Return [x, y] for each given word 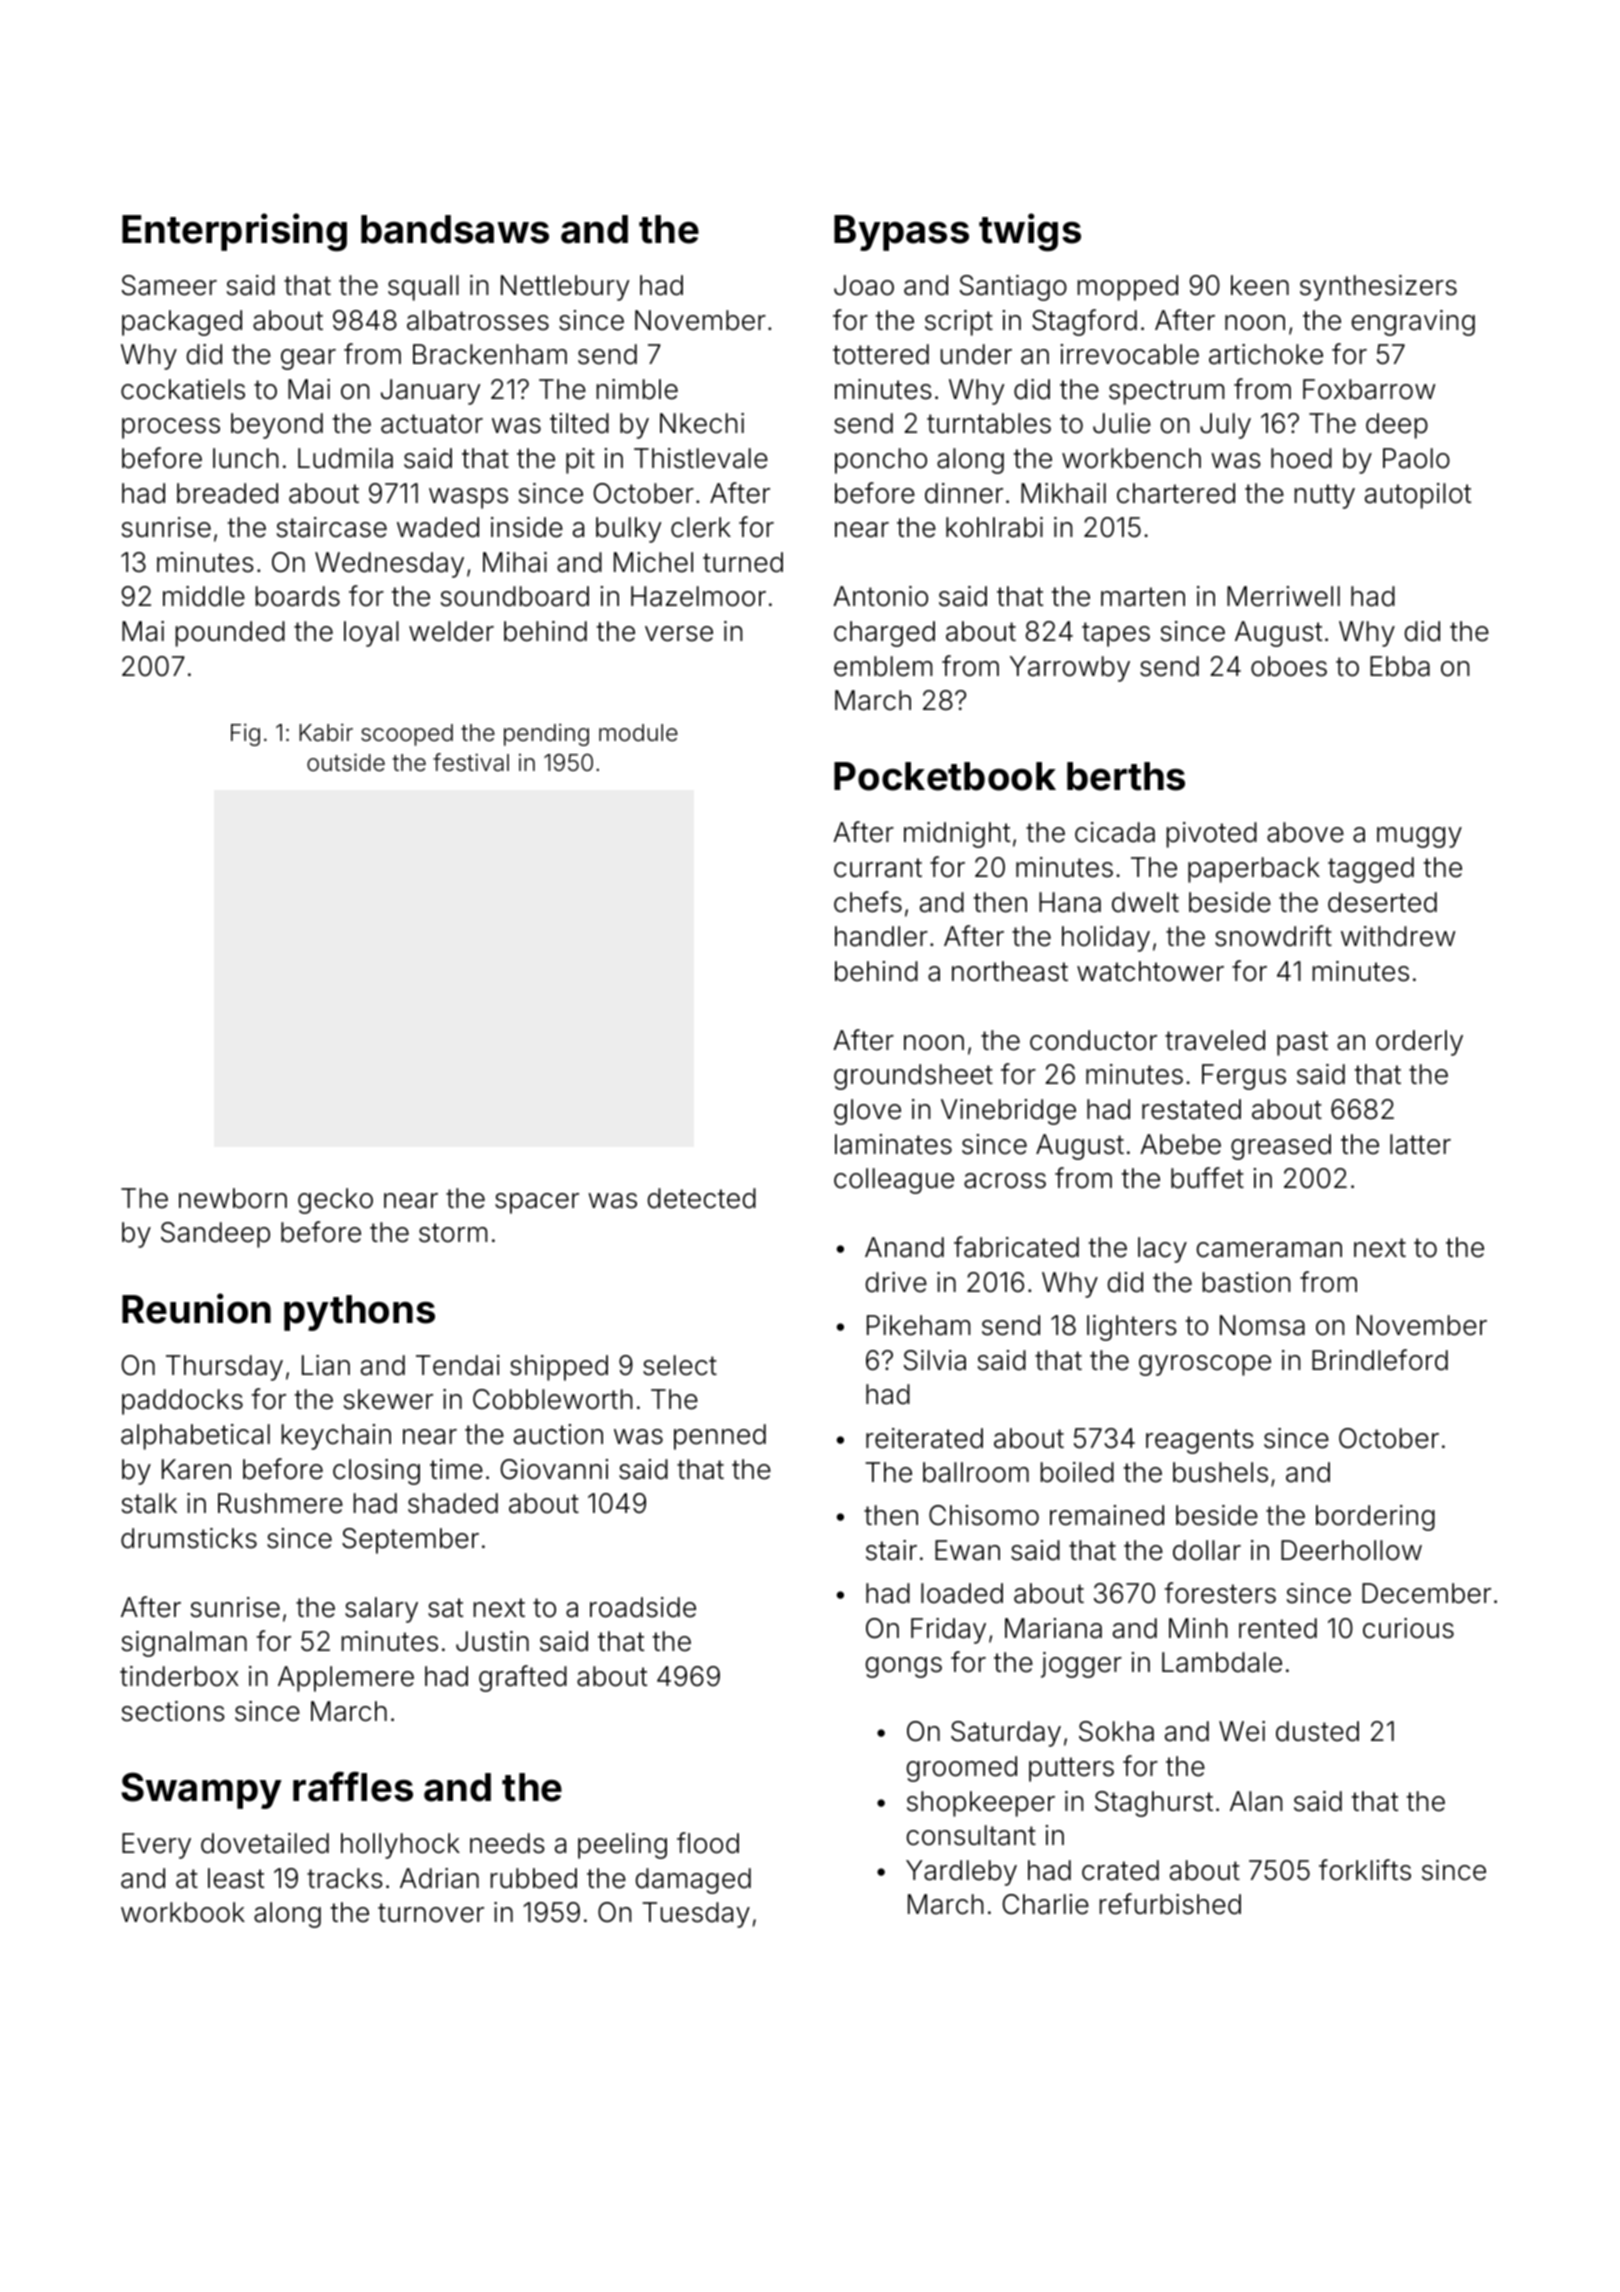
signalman [184, 1644]
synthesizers [1378, 288]
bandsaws [455, 229]
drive [896, 1282]
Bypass [901, 233]
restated [1191, 1109]
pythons [359, 1313]
